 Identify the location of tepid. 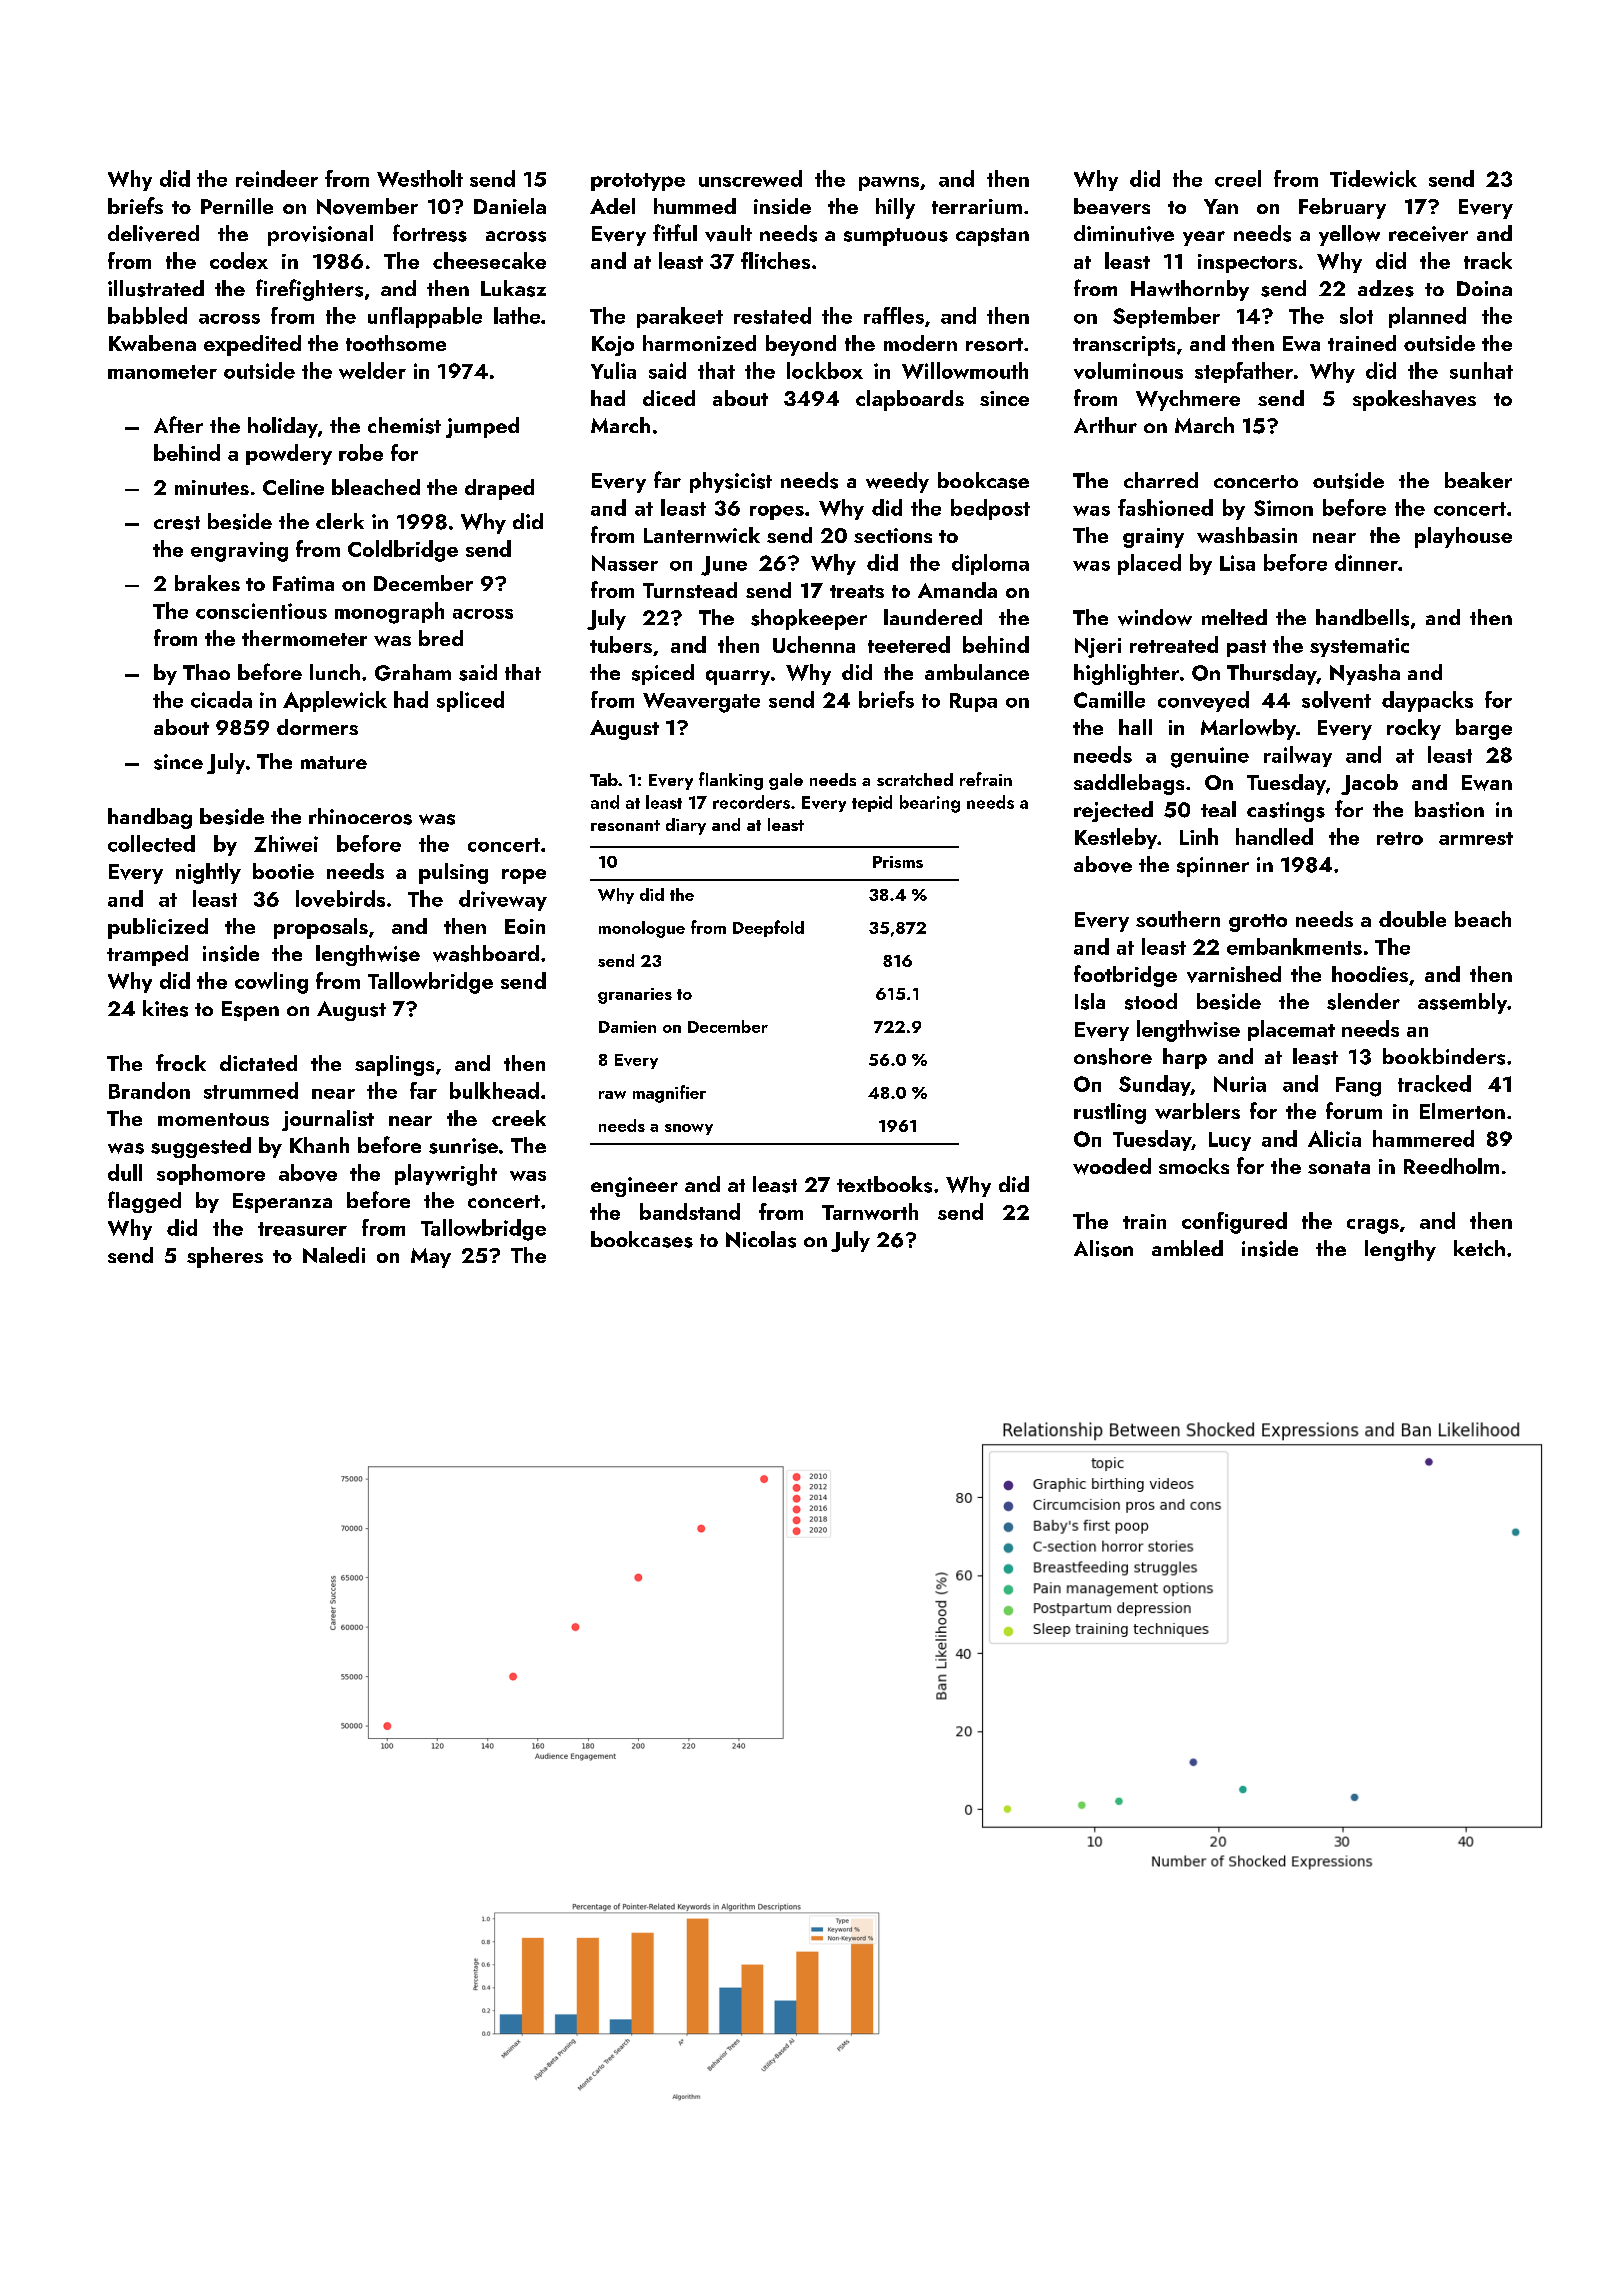
(872, 803).
